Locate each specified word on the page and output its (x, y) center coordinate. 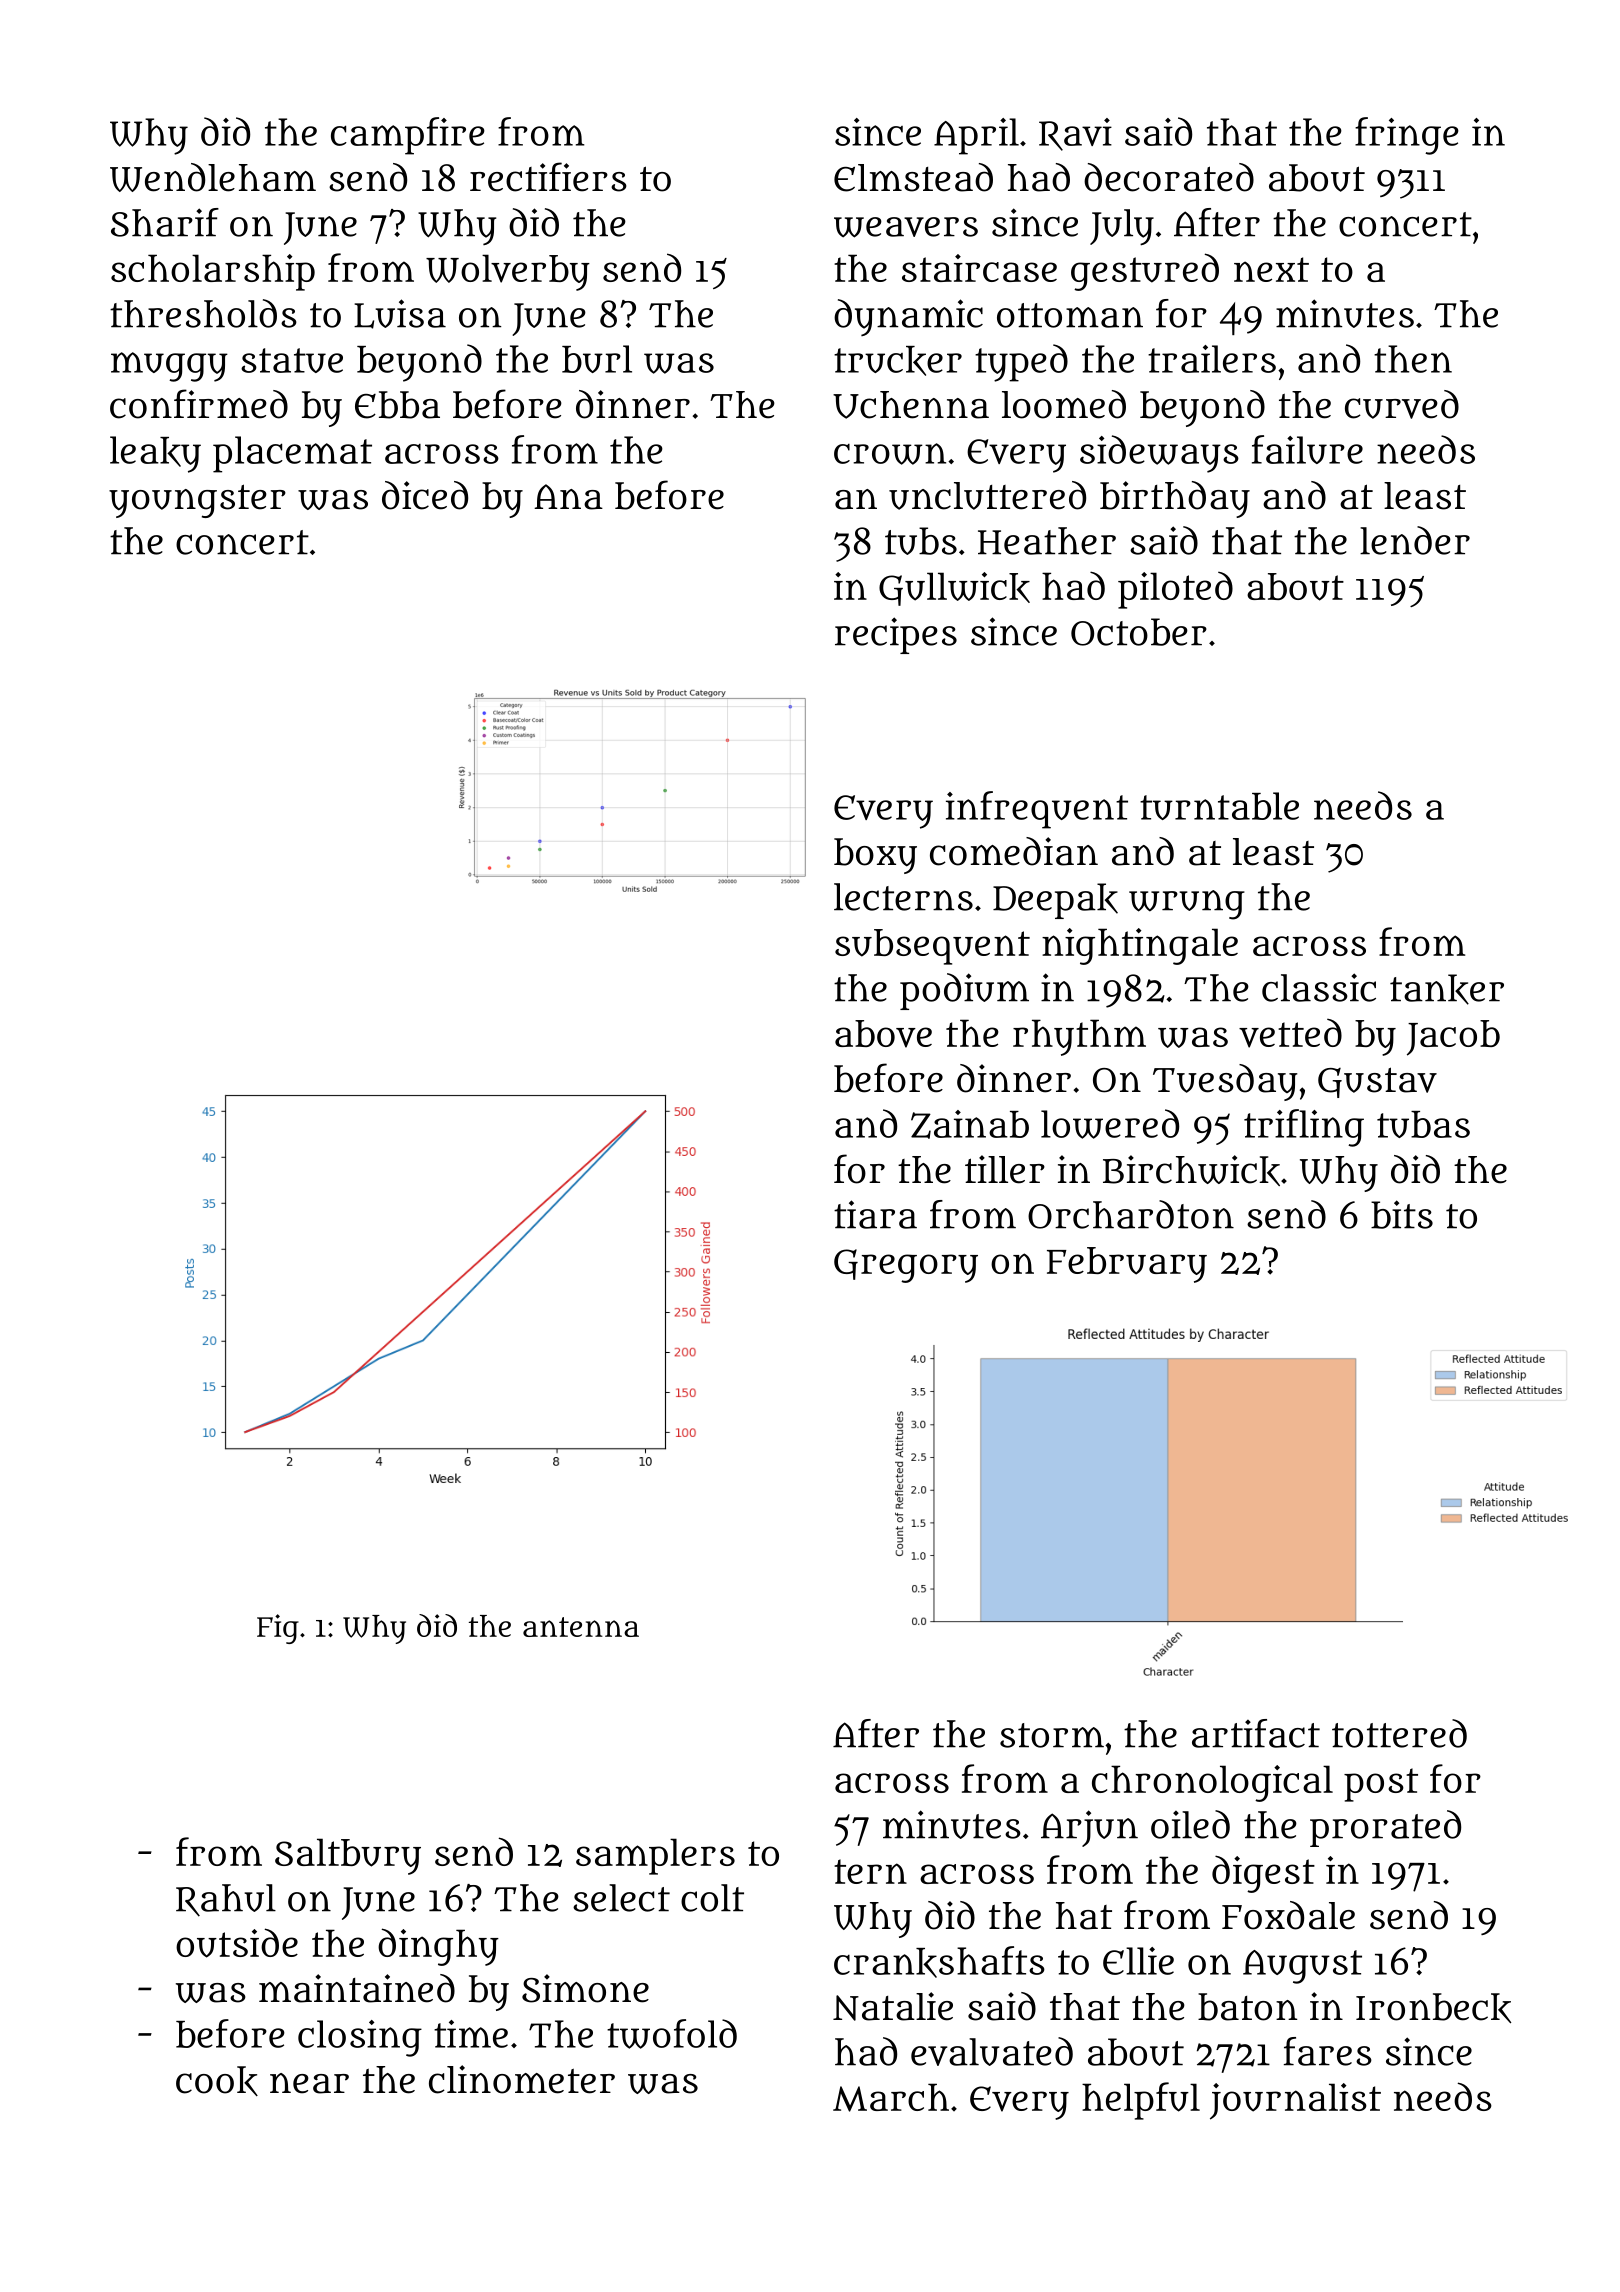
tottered (1399, 1733)
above (883, 1034)
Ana (568, 497)
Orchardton (1131, 1214)
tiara (875, 1214)
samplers (655, 1856)
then (1413, 359)
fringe (1407, 136)
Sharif (165, 222)
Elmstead (913, 177)
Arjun (1089, 1828)
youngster (197, 501)
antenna (581, 1627)
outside (237, 1943)
